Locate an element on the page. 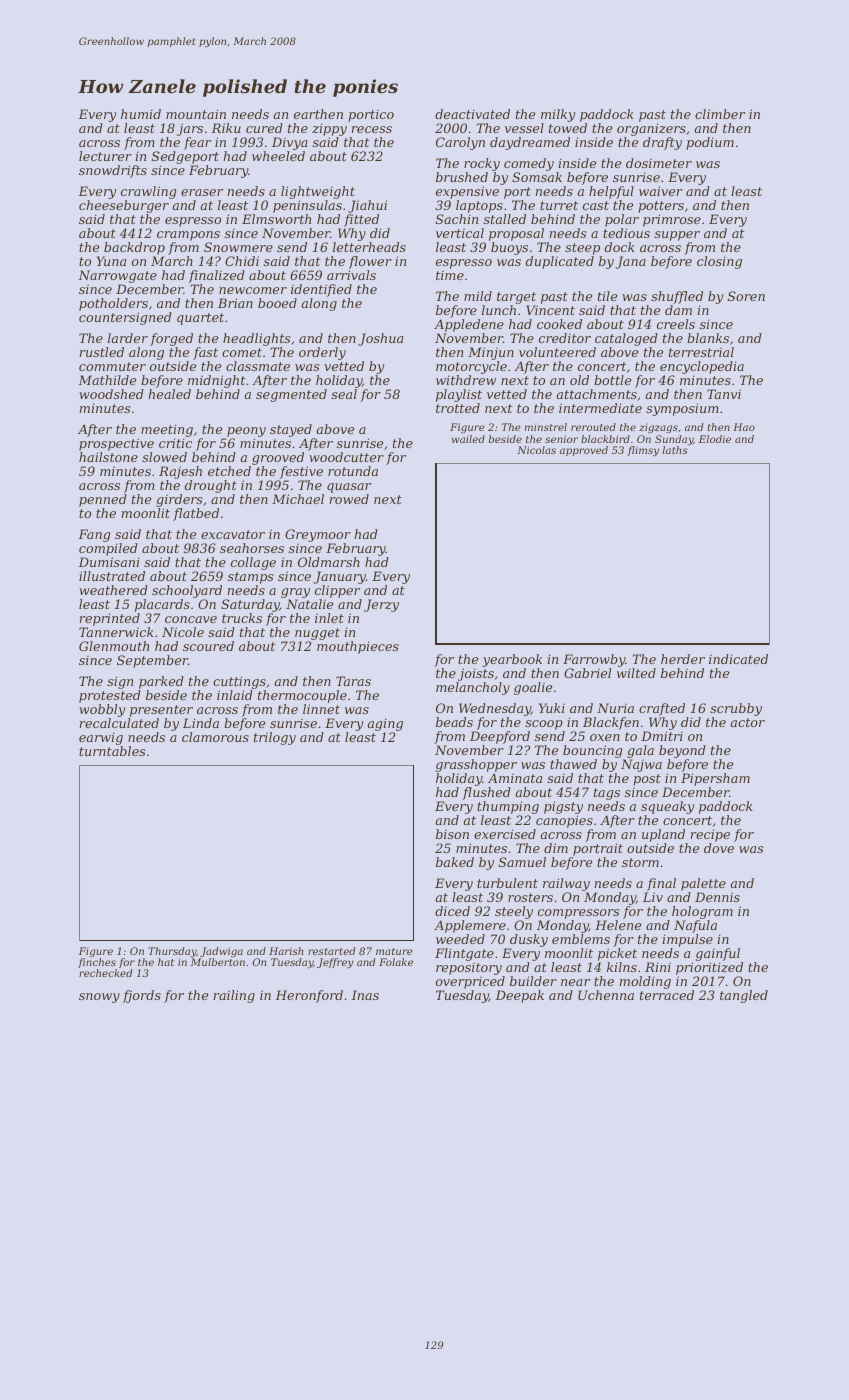 The width and height of the image is (849, 1400). Fang is located at coordinates (94, 535).
